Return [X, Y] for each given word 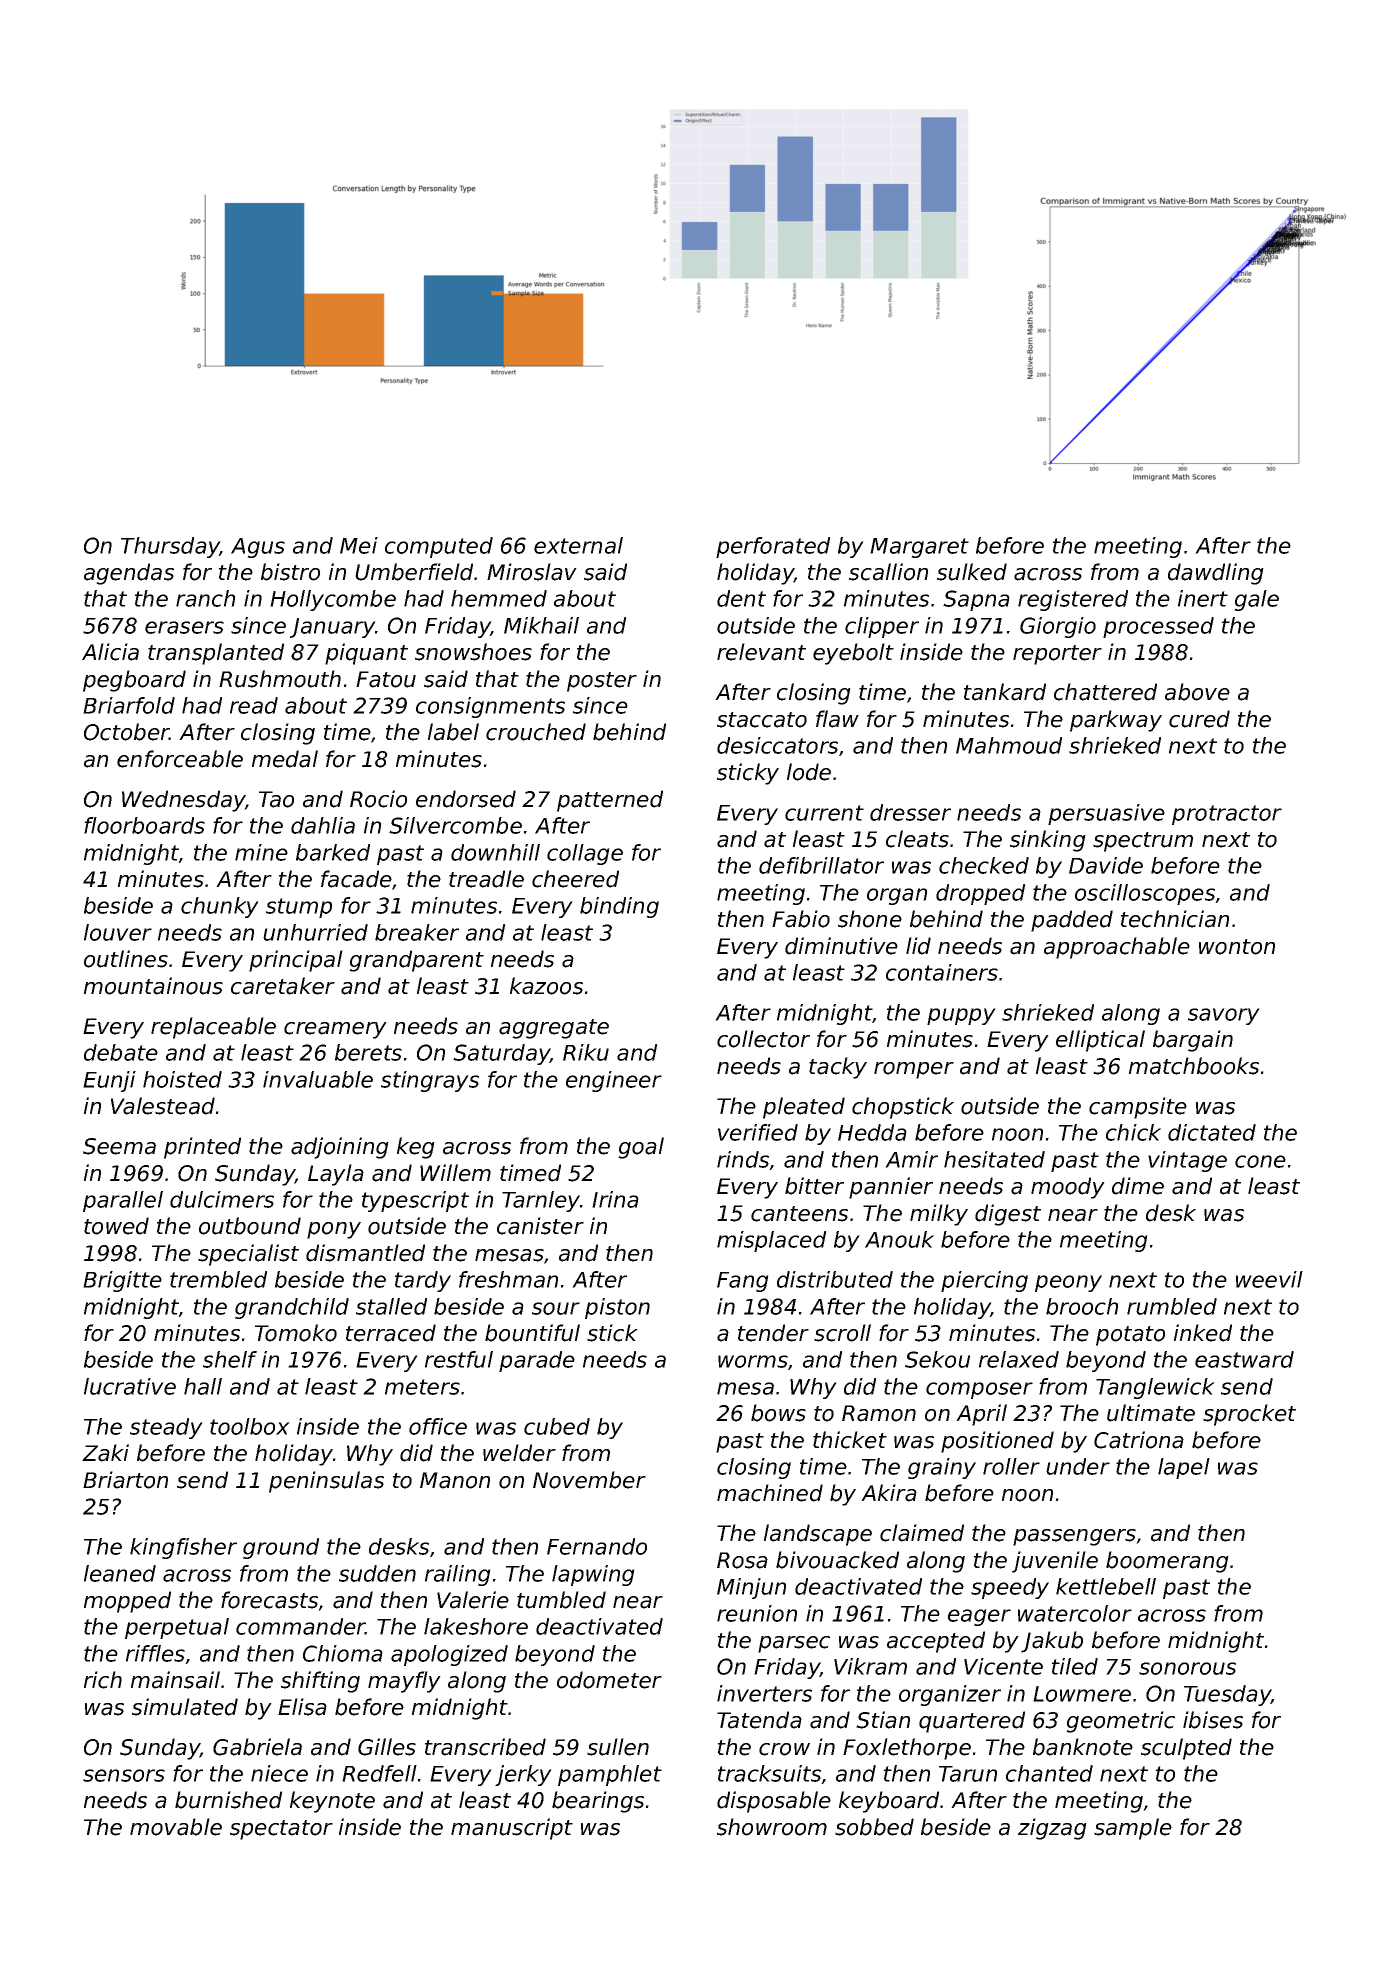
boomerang [1167, 1562]
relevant [761, 652]
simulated [185, 1707]
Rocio [378, 799]
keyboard [889, 1802]
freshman [508, 1279]
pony [334, 1230]
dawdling [1216, 574]
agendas [129, 574]
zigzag [1052, 1829]
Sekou [937, 1359]
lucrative [130, 1386]
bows [778, 1413]
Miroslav [532, 572]
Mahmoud [1009, 745]
